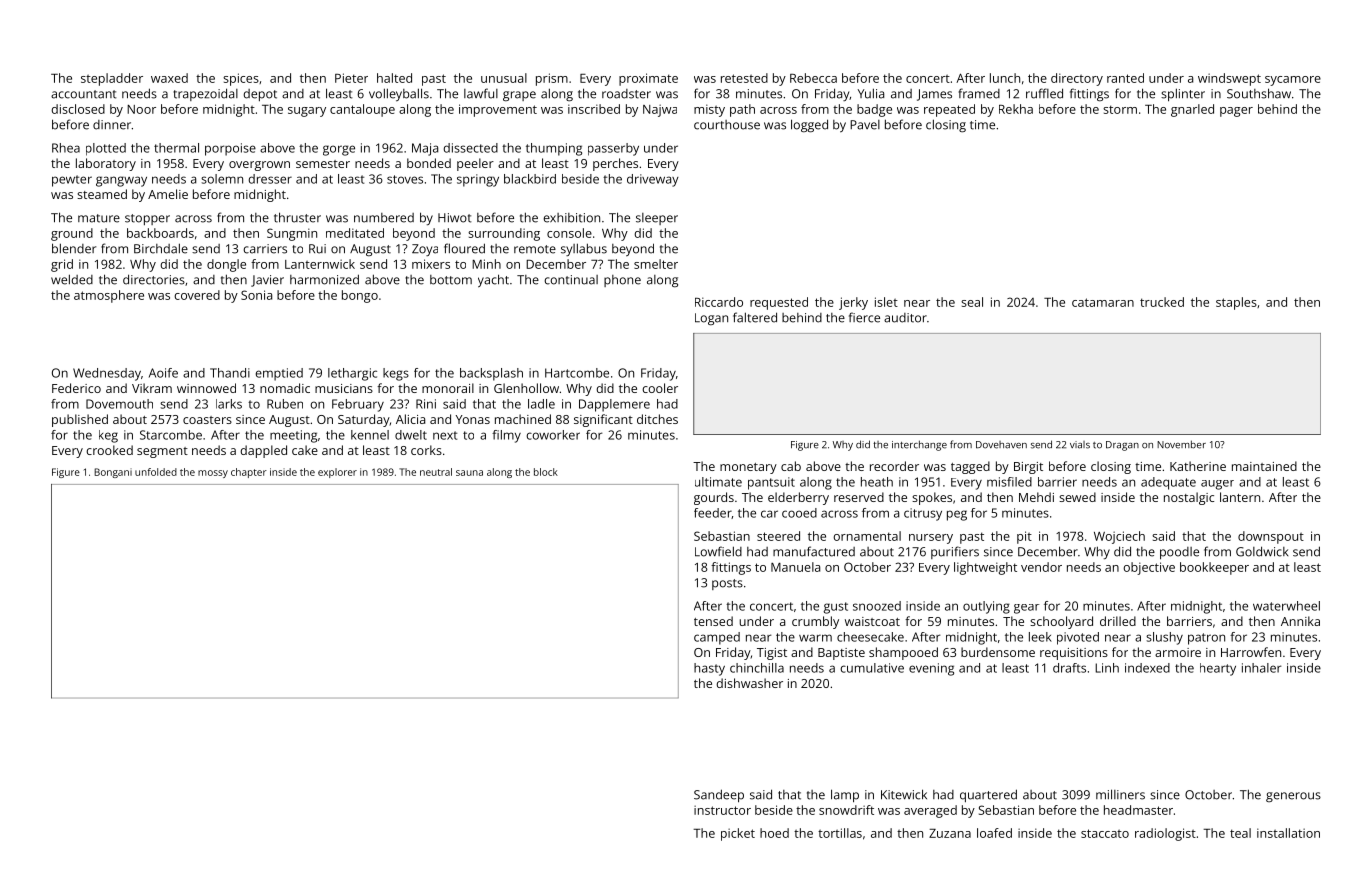 This page has width=1372, height=887. I want to click on staples, so click(1236, 303).
